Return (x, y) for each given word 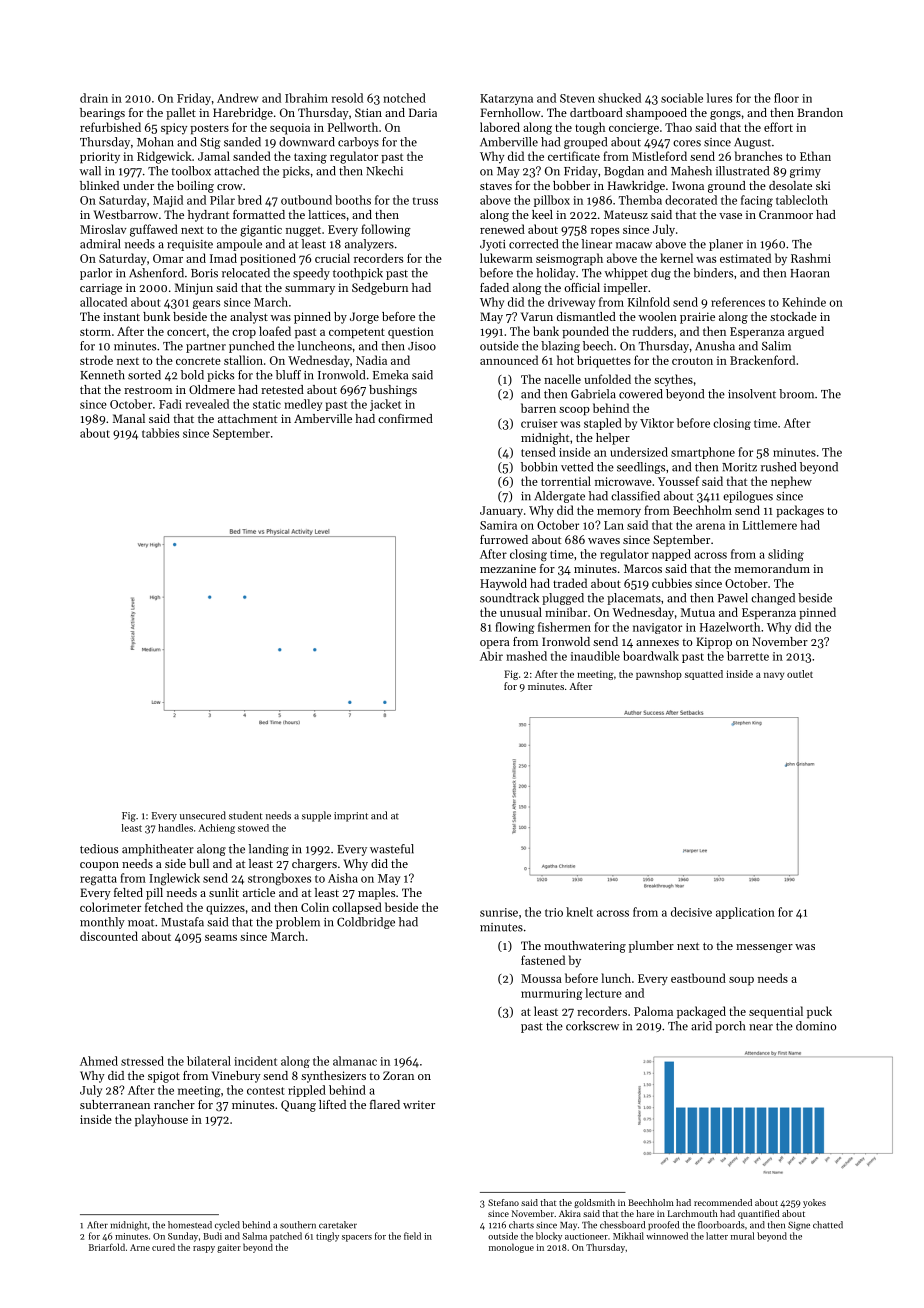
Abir (491, 656)
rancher (174, 1104)
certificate (574, 156)
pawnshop (659, 675)
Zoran (398, 1075)
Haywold (503, 584)
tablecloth (802, 200)
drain (94, 98)
